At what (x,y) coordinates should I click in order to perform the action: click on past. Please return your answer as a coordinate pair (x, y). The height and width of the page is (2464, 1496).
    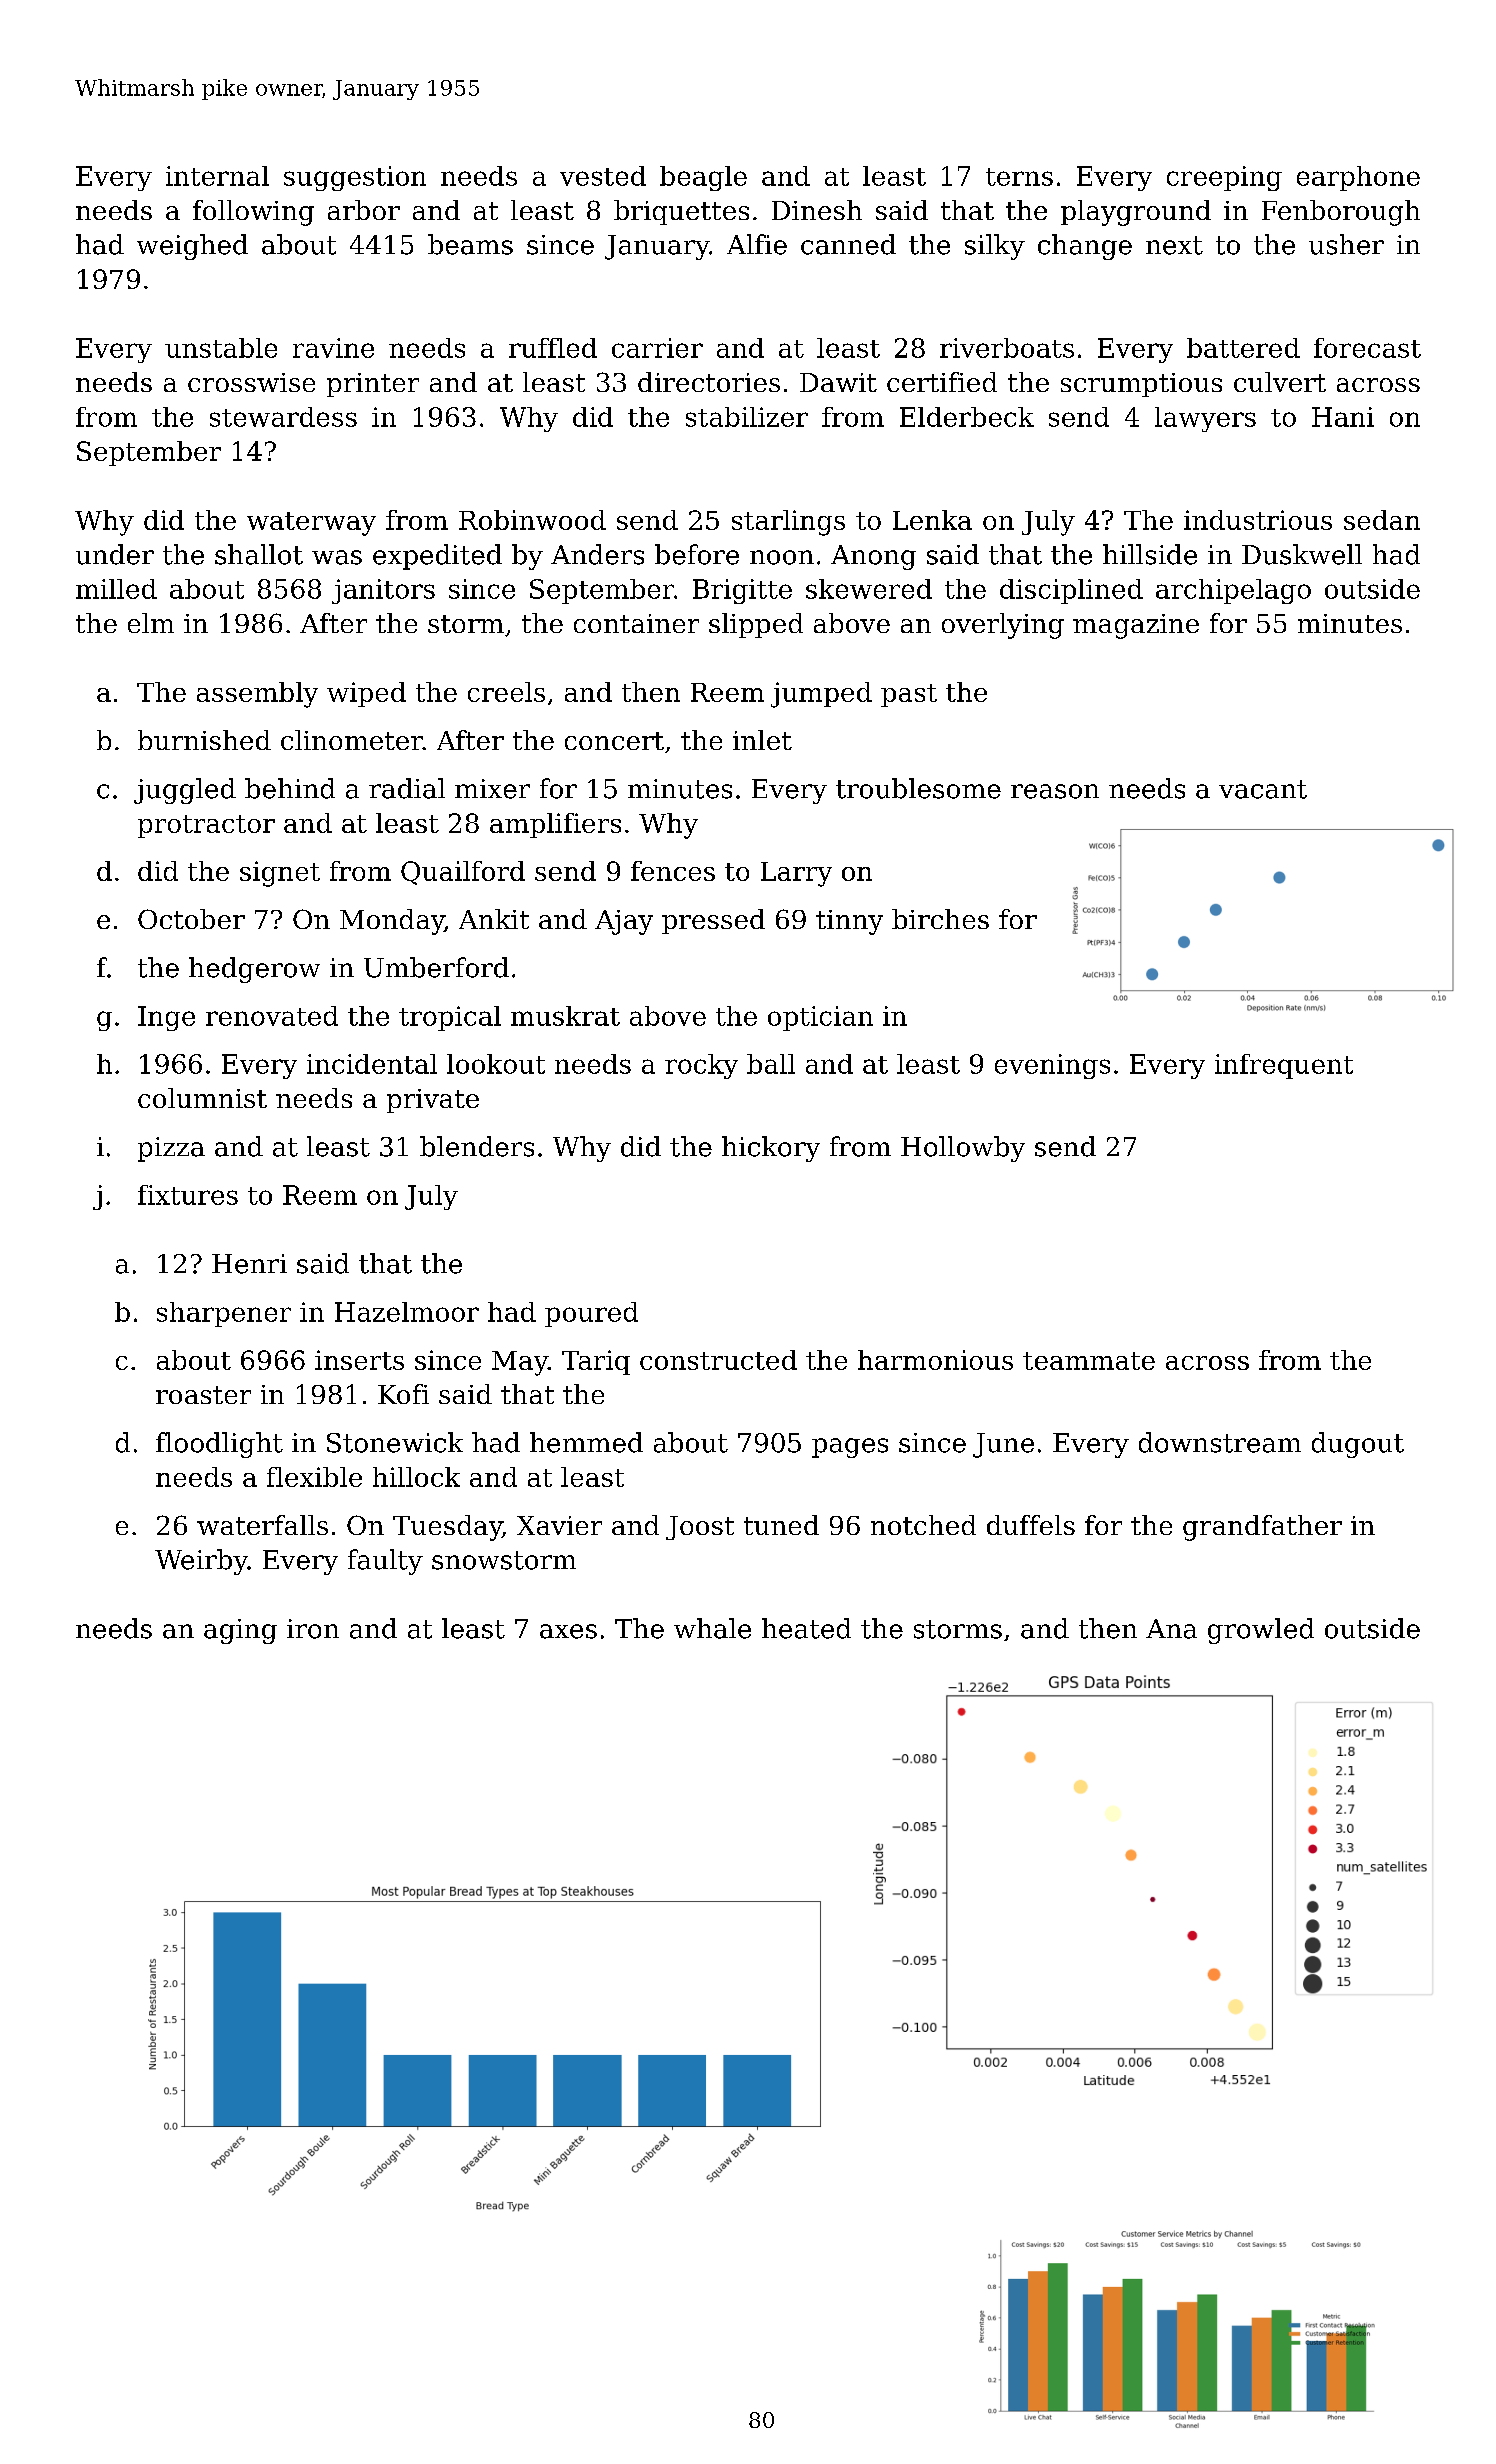
    Looking at the image, I should click on (909, 695).
